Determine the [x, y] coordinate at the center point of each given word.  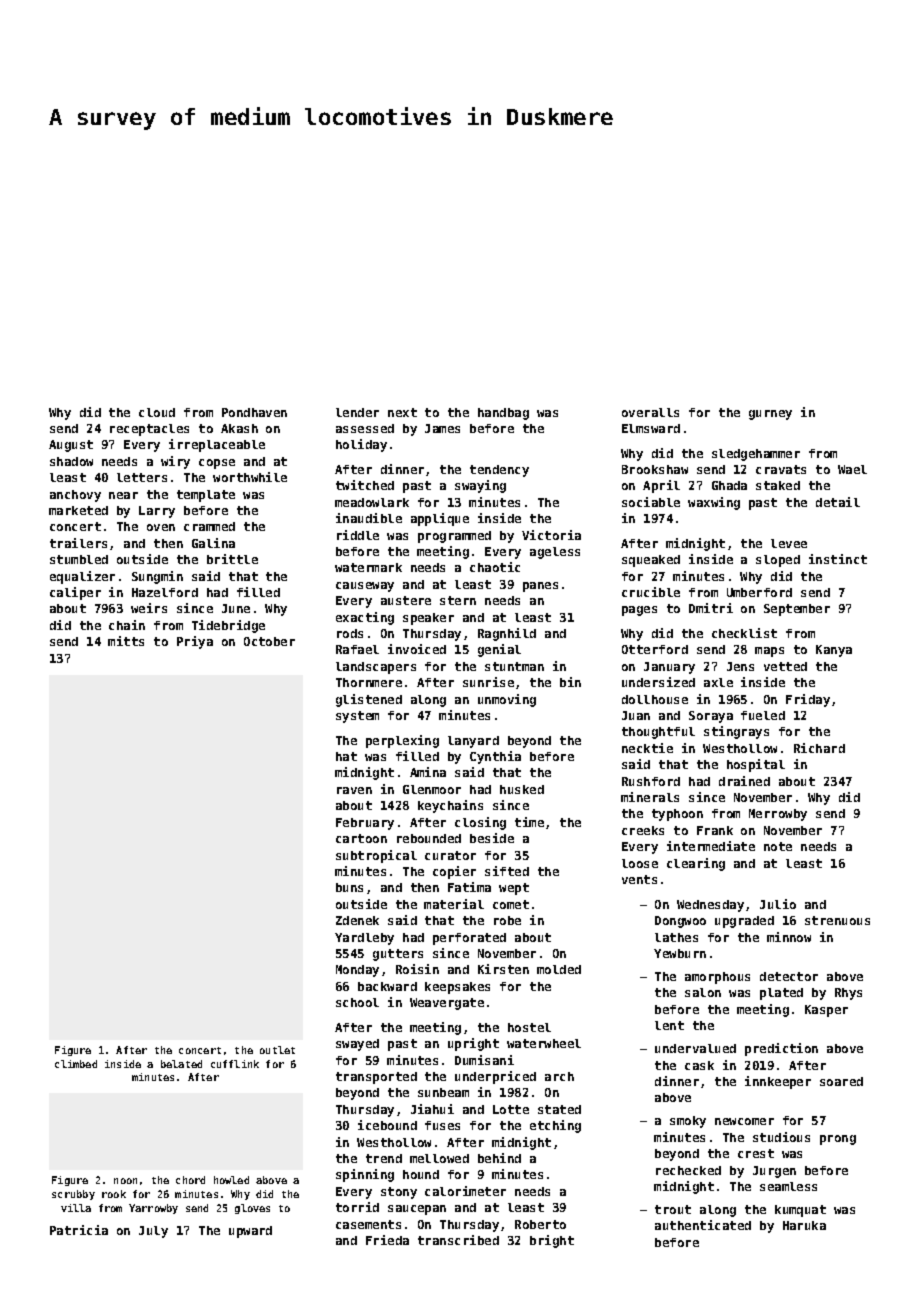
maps [769, 652]
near [123, 495]
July [153, 1232]
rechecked [688, 1170]
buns [349, 887]
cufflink [235, 1064]
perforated [469, 939]
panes [540, 587]
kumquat [800, 1211]
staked [778, 485]
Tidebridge [228, 626]
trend [384, 1158]
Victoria [551, 535]
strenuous [837, 920]
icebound [387, 1125]
